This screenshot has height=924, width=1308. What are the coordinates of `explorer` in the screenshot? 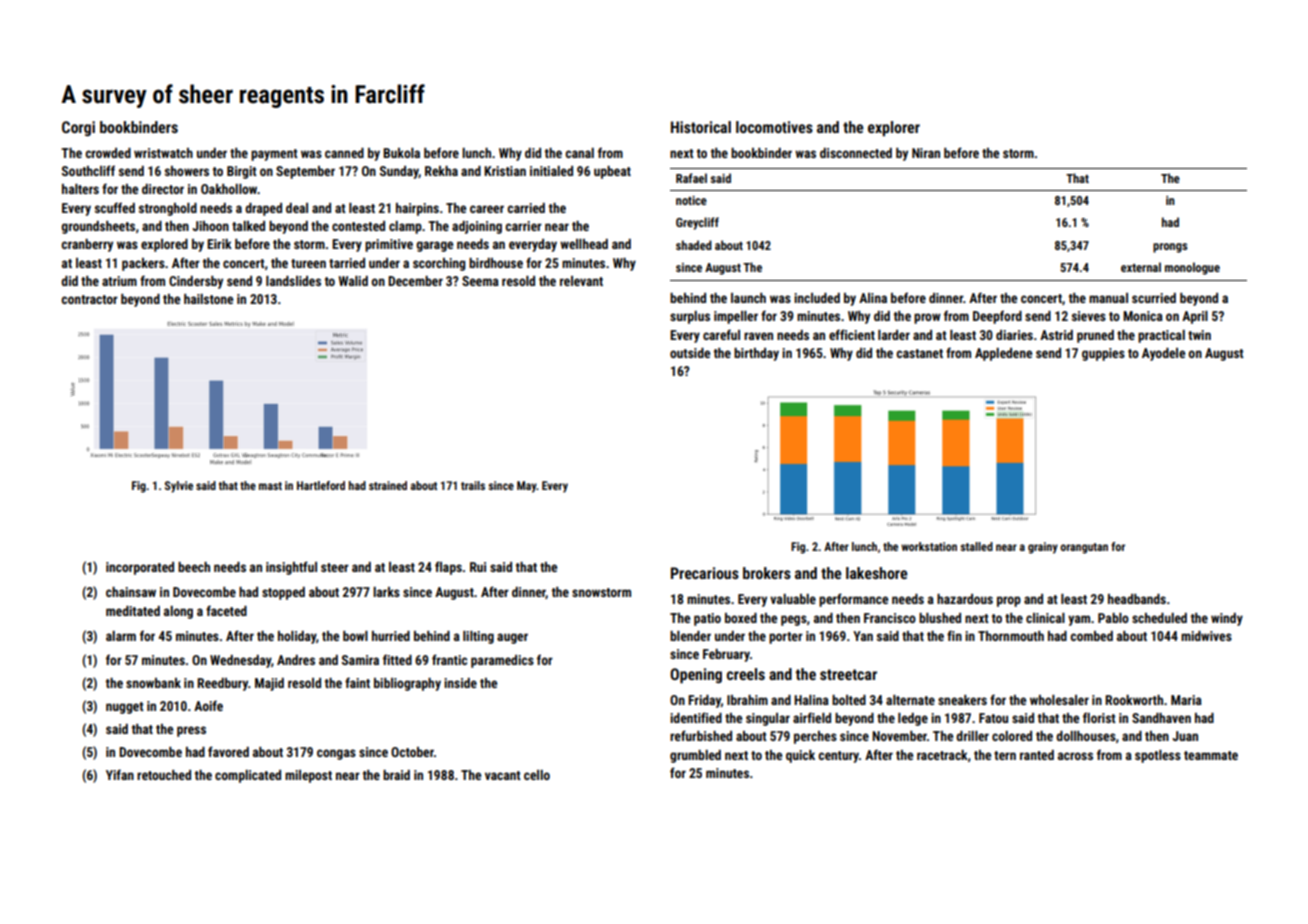 It's located at (894, 129).
